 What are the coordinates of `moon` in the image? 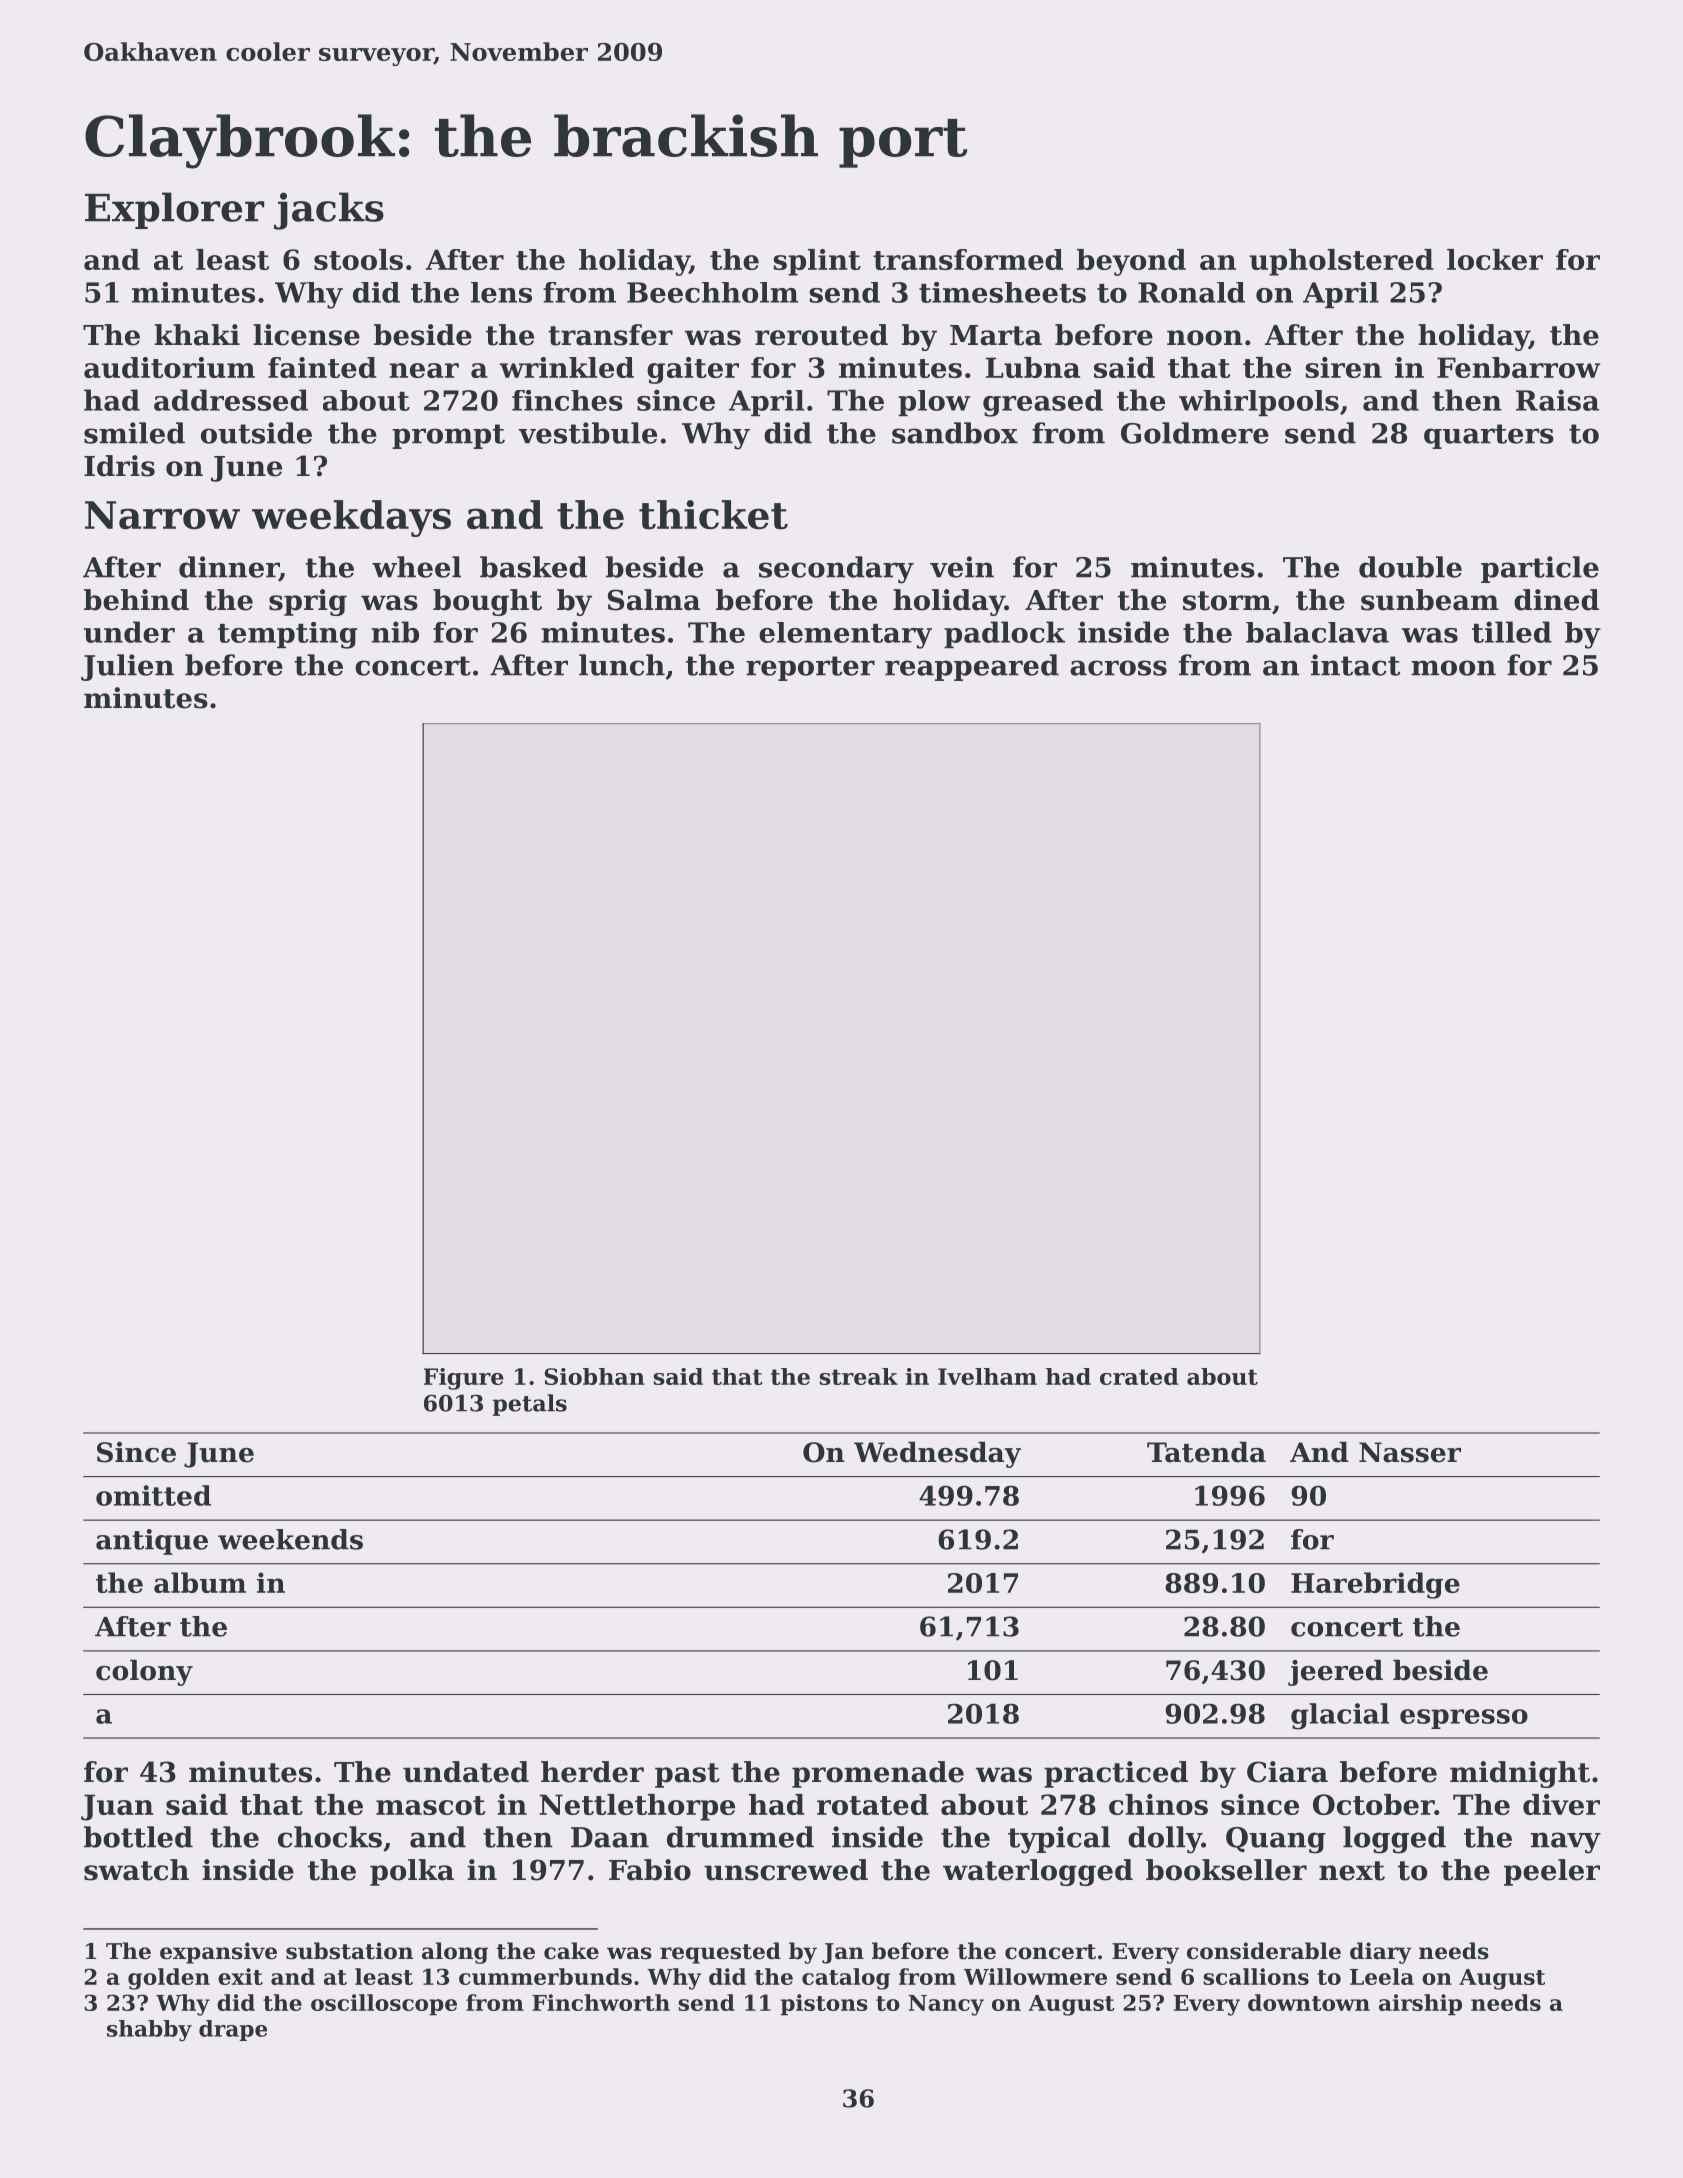 It's located at (1453, 668).
